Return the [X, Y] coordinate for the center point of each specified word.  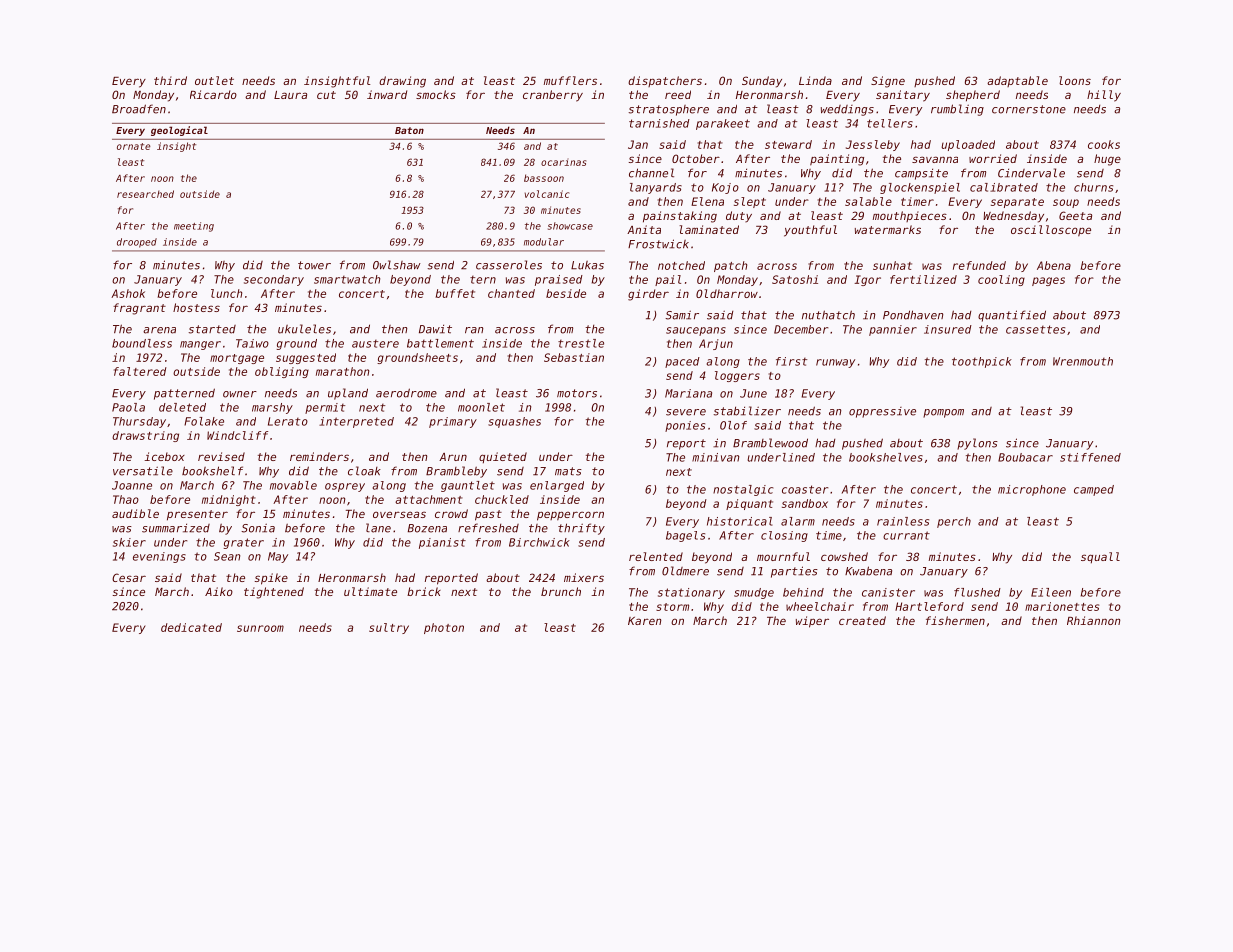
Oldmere [685, 571]
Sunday [762, 82]
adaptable [1017, 81]
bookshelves [886, 457]
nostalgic [743, 490]
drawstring [145, 436]
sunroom [260, 628]
